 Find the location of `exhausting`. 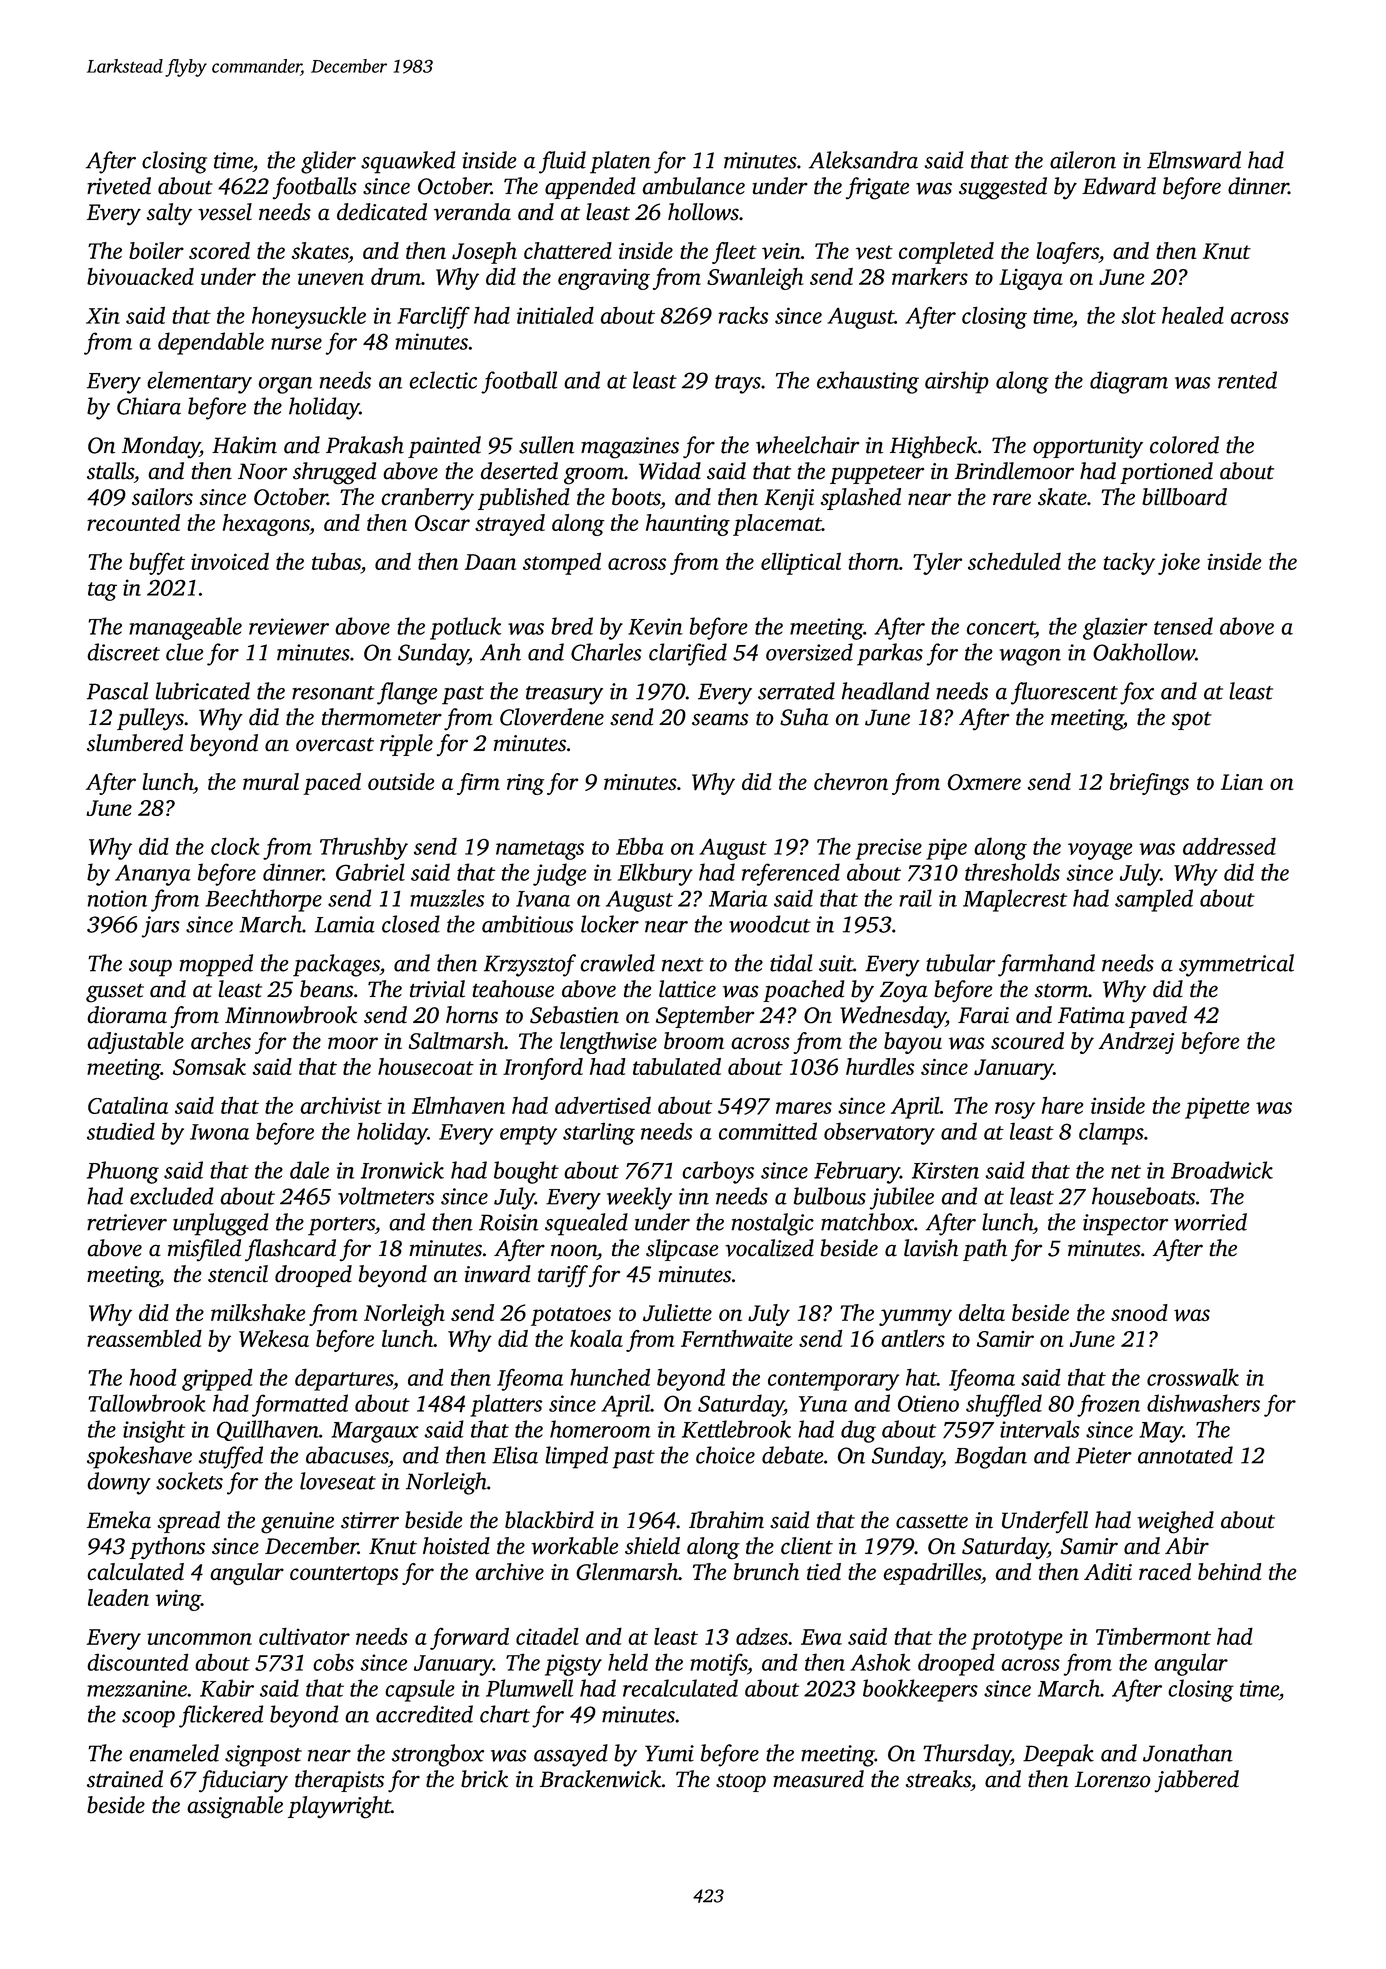

exhausting is located at coordinates (868, 382).
